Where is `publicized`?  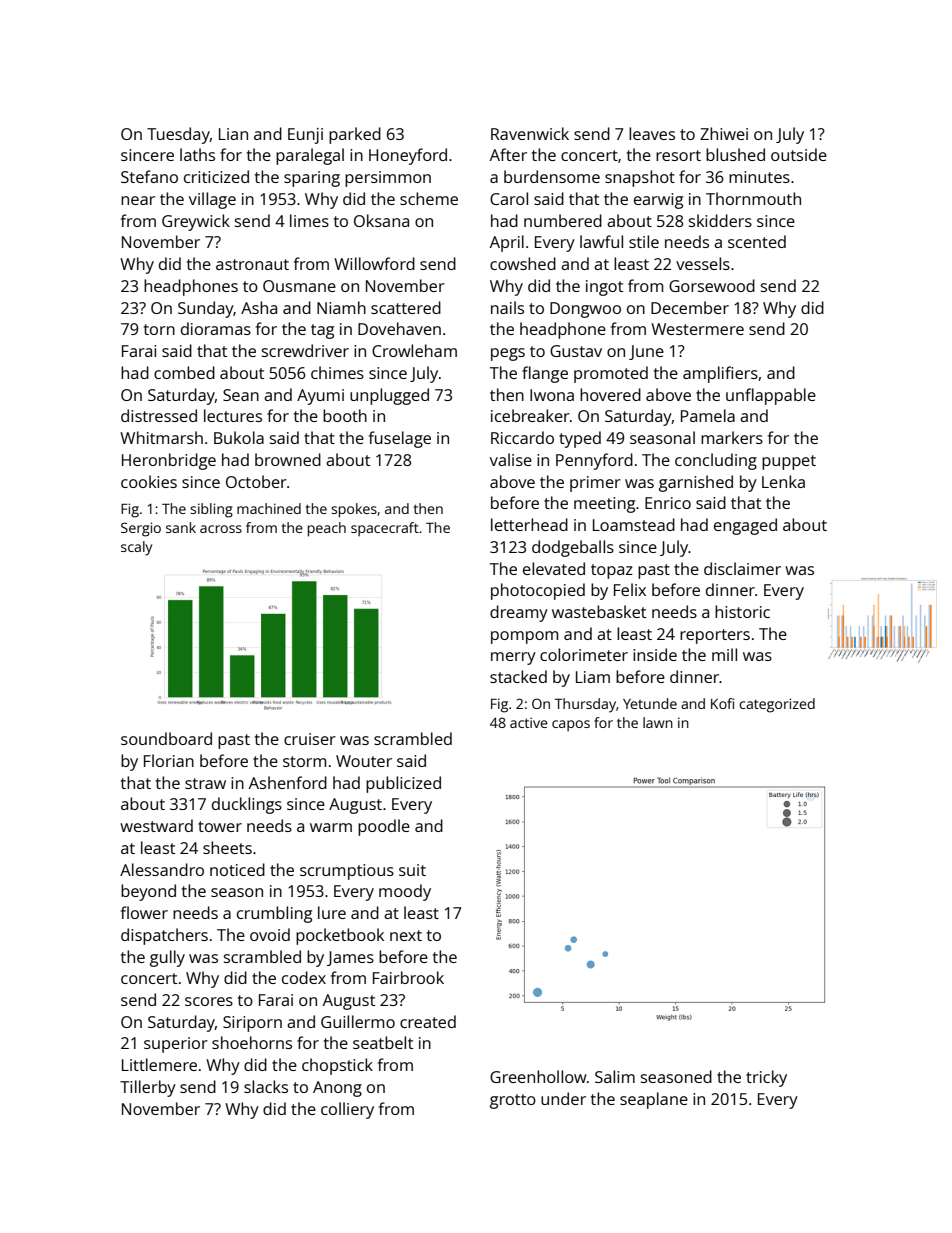
publicized is located at coordinates (403, 784).
